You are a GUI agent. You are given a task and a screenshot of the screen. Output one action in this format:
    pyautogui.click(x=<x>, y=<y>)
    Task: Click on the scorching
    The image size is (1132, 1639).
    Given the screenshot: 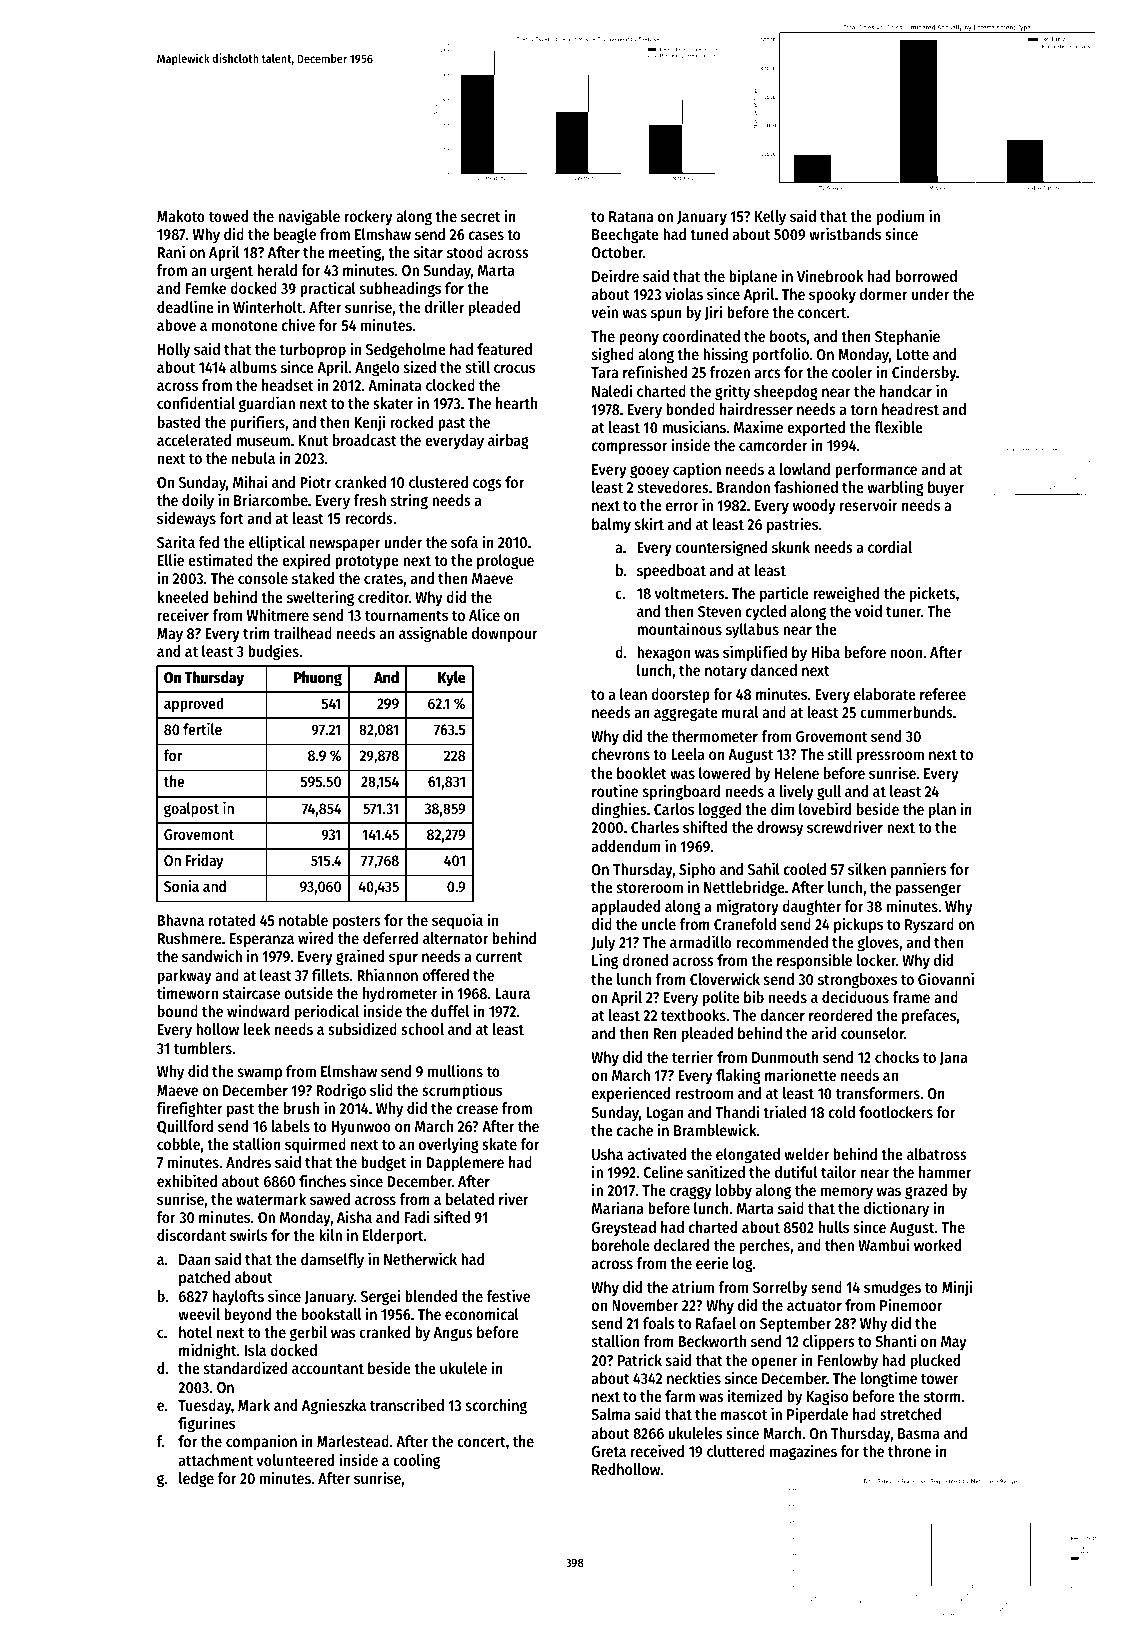 What is the action you would take?
    pyautogui.click(x=496, y=1406)
